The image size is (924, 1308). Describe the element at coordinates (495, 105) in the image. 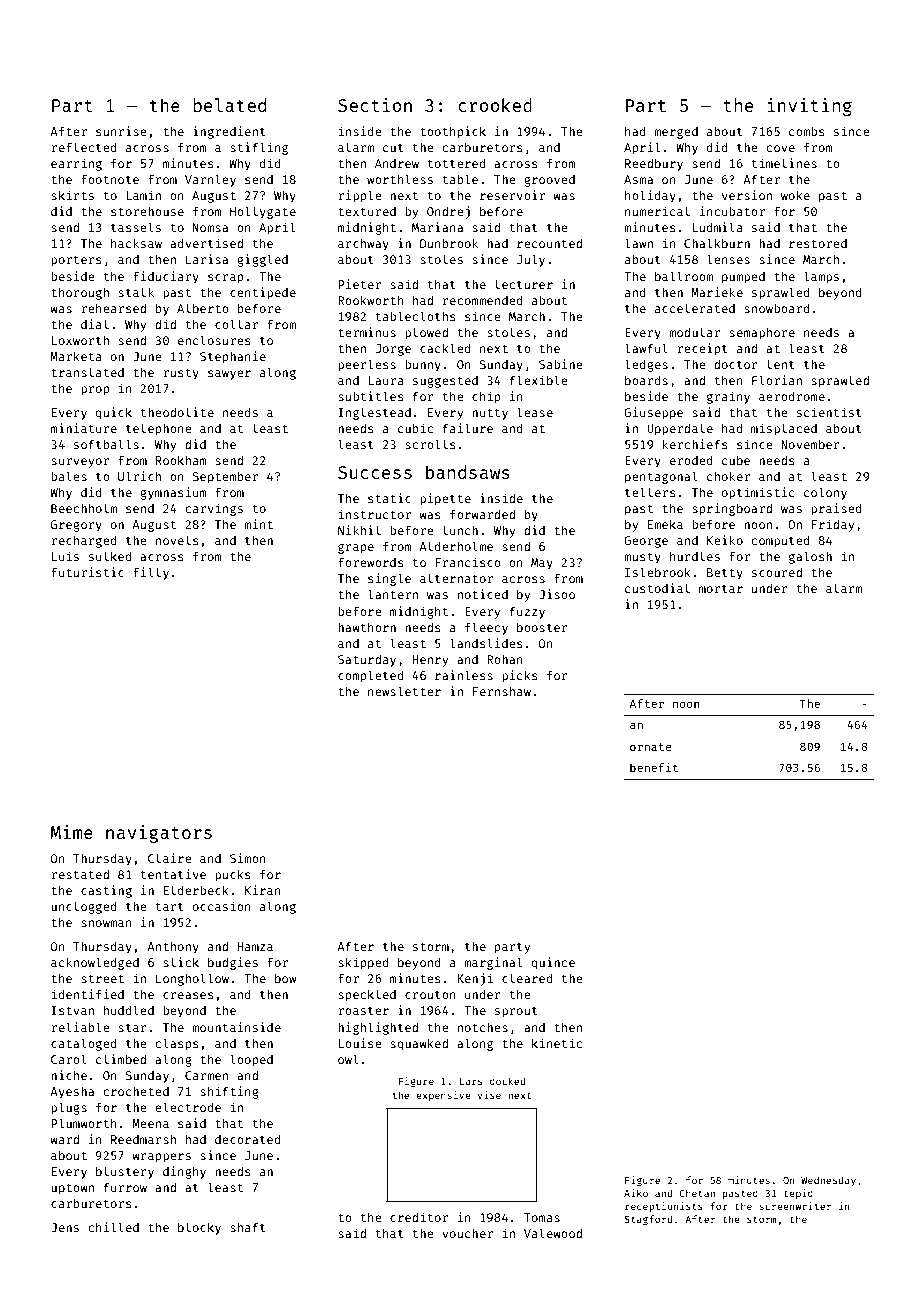

I see `crooked` at that location.
